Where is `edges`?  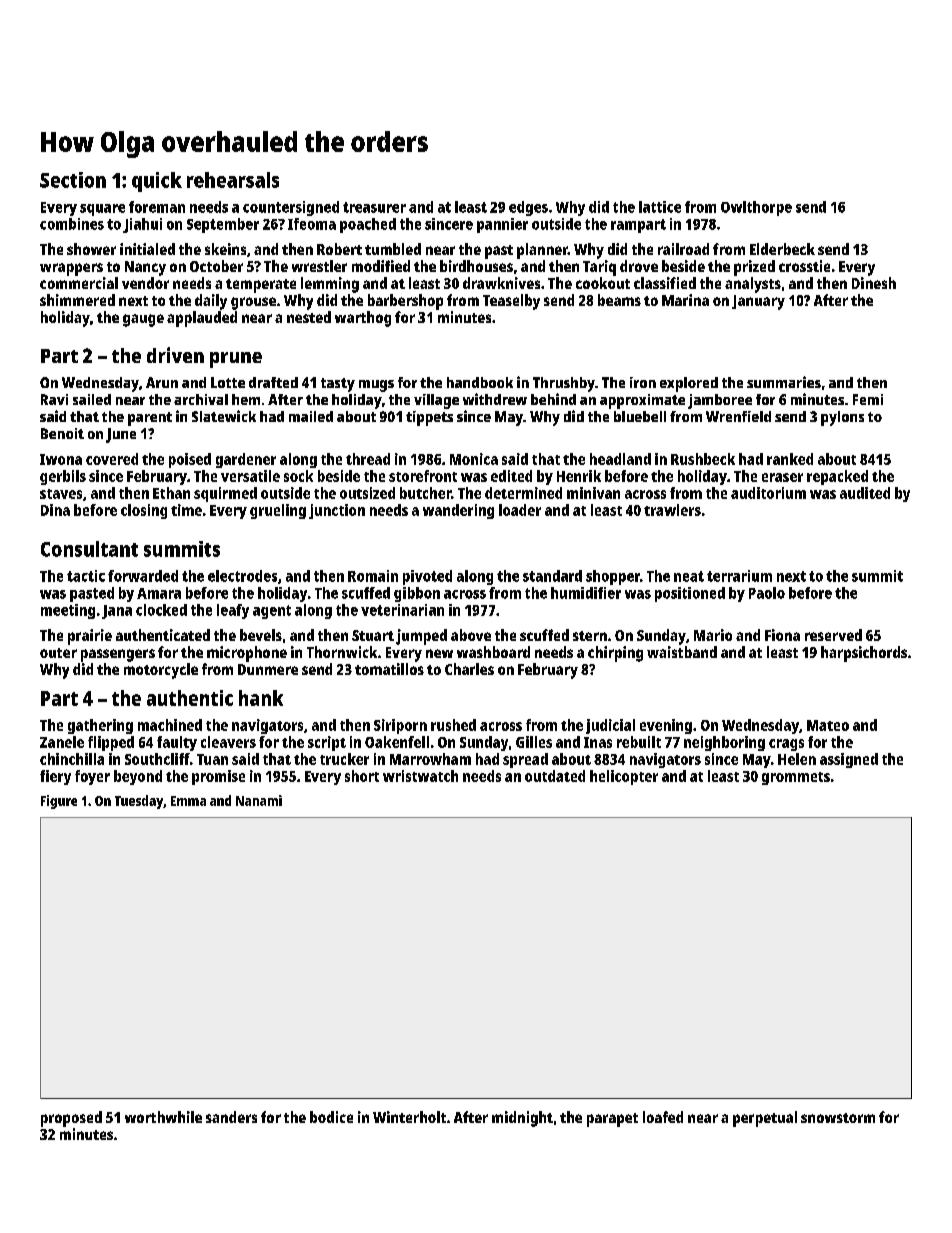
edges is located at coordinates (528, 208).
